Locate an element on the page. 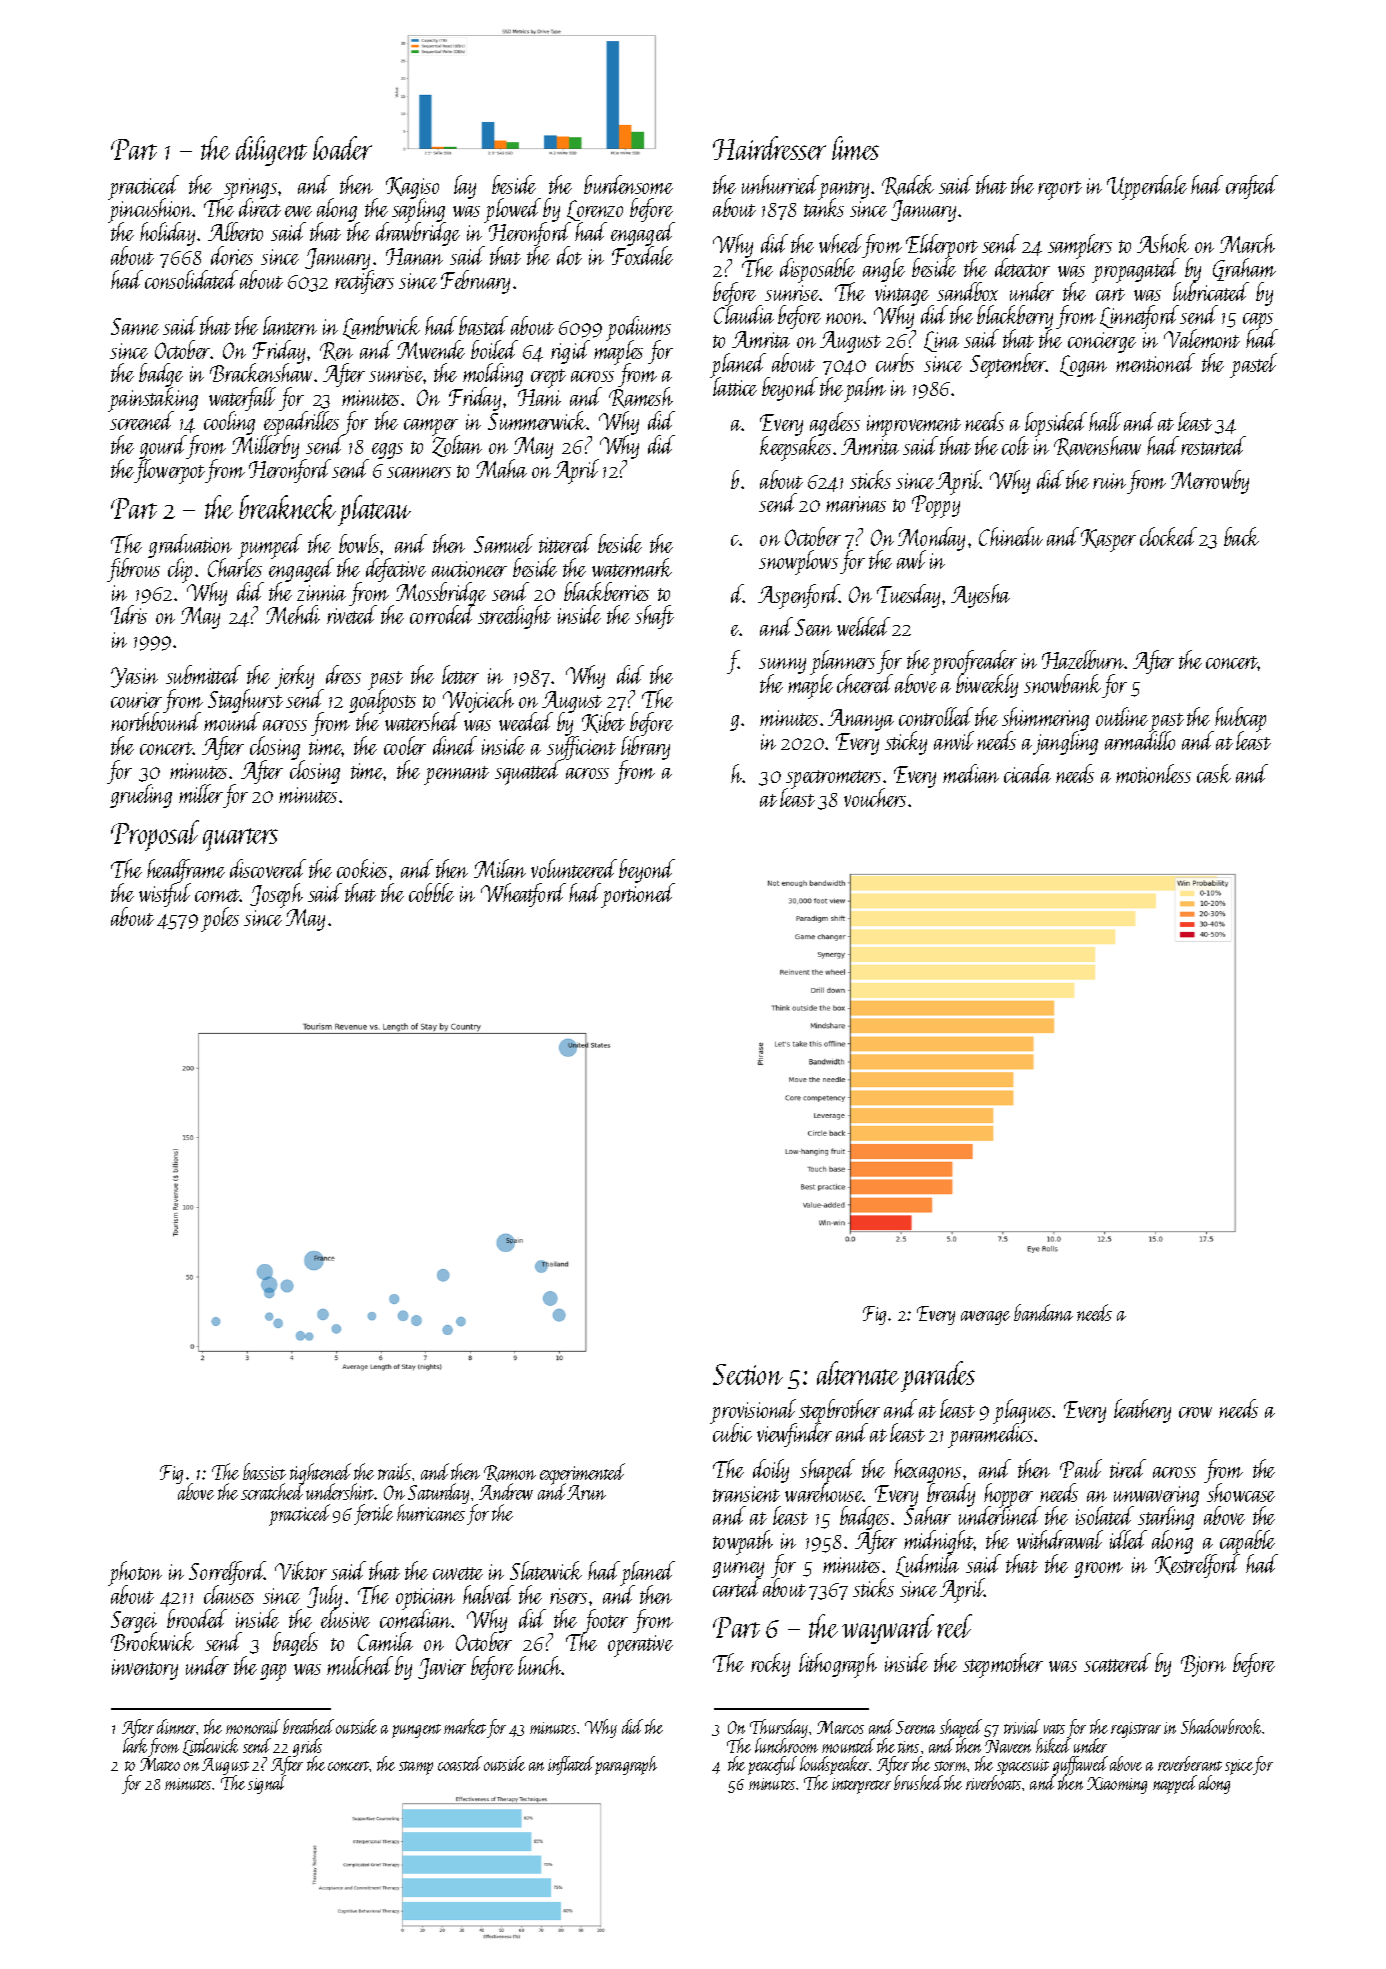 The image size is (1386, 1969). watermark is located at coordinates (632, 567).
